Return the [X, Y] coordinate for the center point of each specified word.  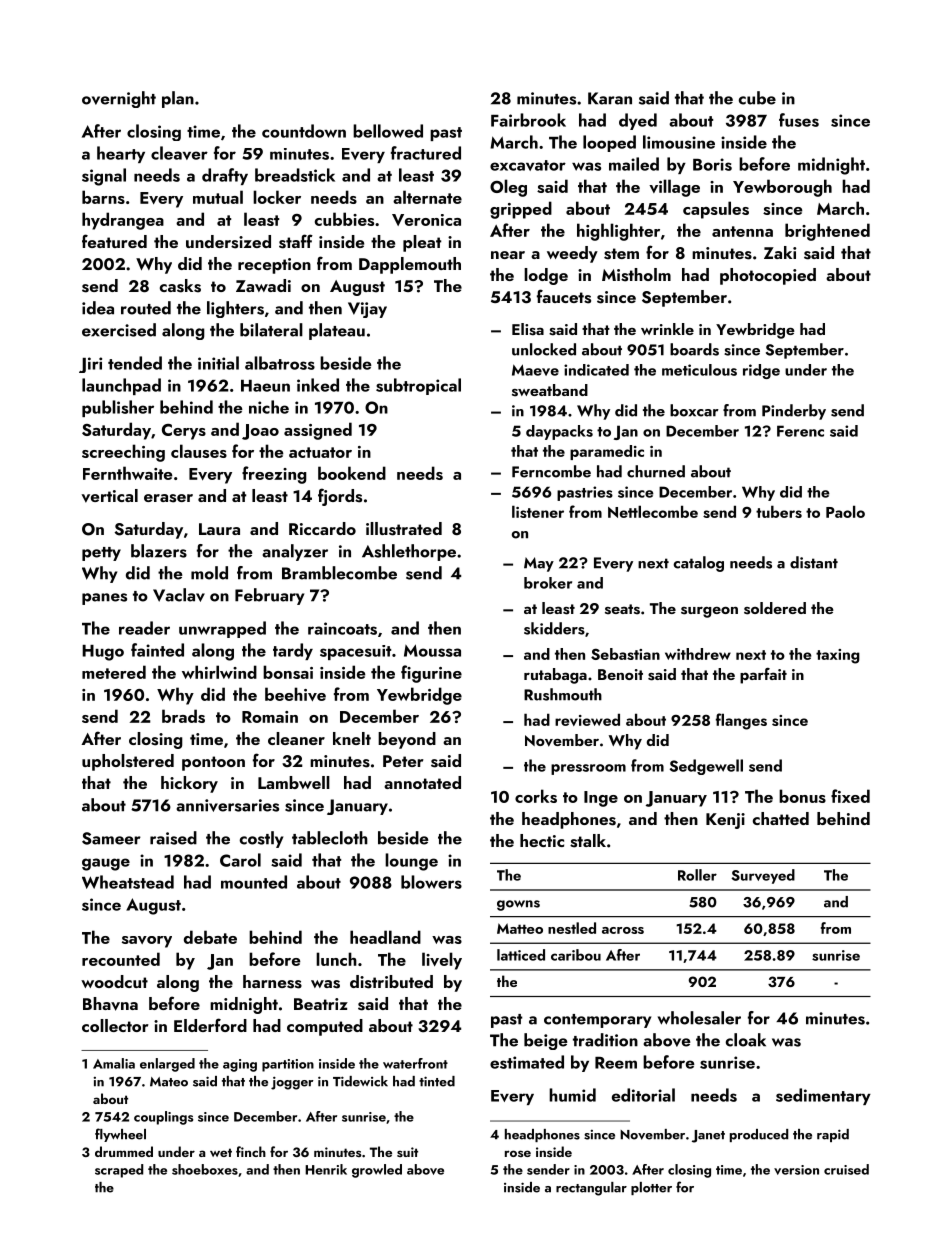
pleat [422, 243]
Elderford [210, 1025]
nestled [572, 928]
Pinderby [794, 412]
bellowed [388, 131]
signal [104, 177]
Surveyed [763, 876]
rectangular [591, 1189]
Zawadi [263, 285]
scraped [119, 1171]
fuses [799, 120]
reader [144, 628]
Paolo [845, 511]
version [796, 1170]
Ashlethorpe [409, 552]
